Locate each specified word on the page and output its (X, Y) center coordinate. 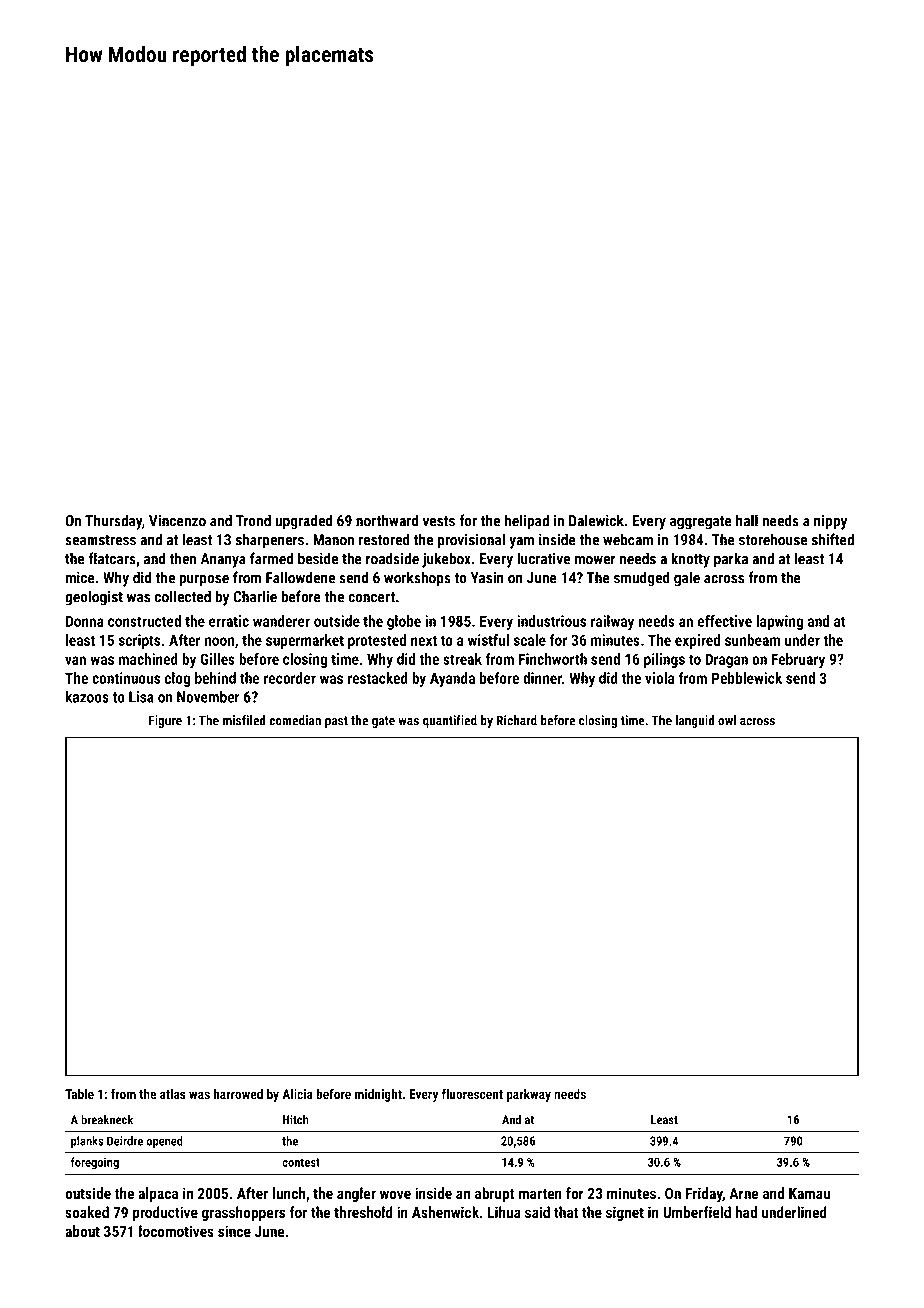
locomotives (176, 1231)
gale (687, 579)
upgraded (303, 522)
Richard (517, 720)
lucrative (543, 558)
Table (79, 1094)
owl (727, 720)
